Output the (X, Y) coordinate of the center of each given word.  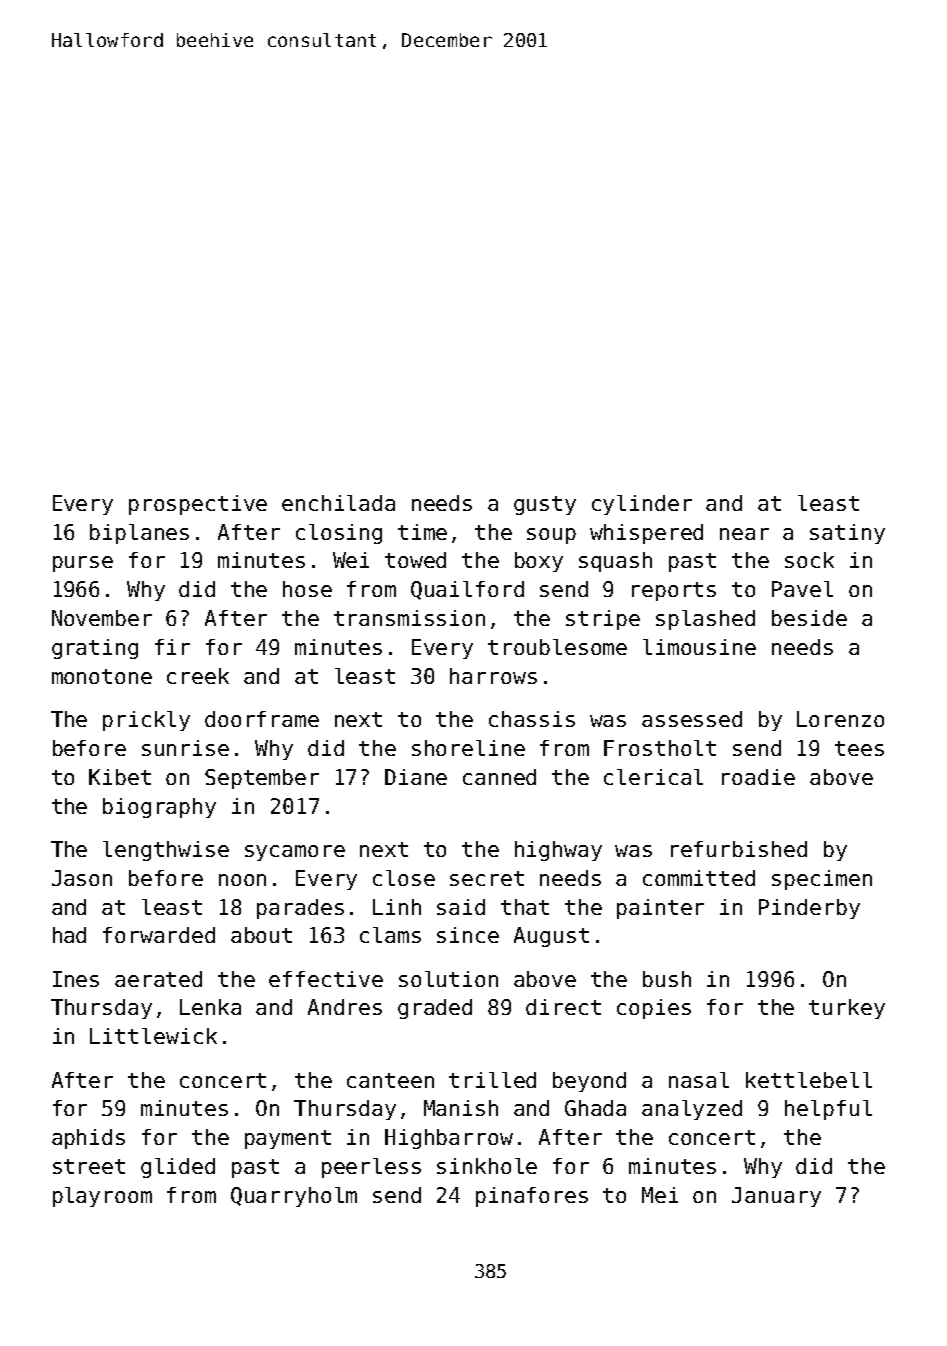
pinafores (532, 1197)
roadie (758, 777)
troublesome (557, 647)
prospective (198, 505)
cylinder (642, 505)
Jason (82, 878)
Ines (76, 979)
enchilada (338, 503)
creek (198, 676)
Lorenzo (840, 719)
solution (448, 979)
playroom (102, 1197)
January (776, 1197)
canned (499, 777)
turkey (847, 1009)
